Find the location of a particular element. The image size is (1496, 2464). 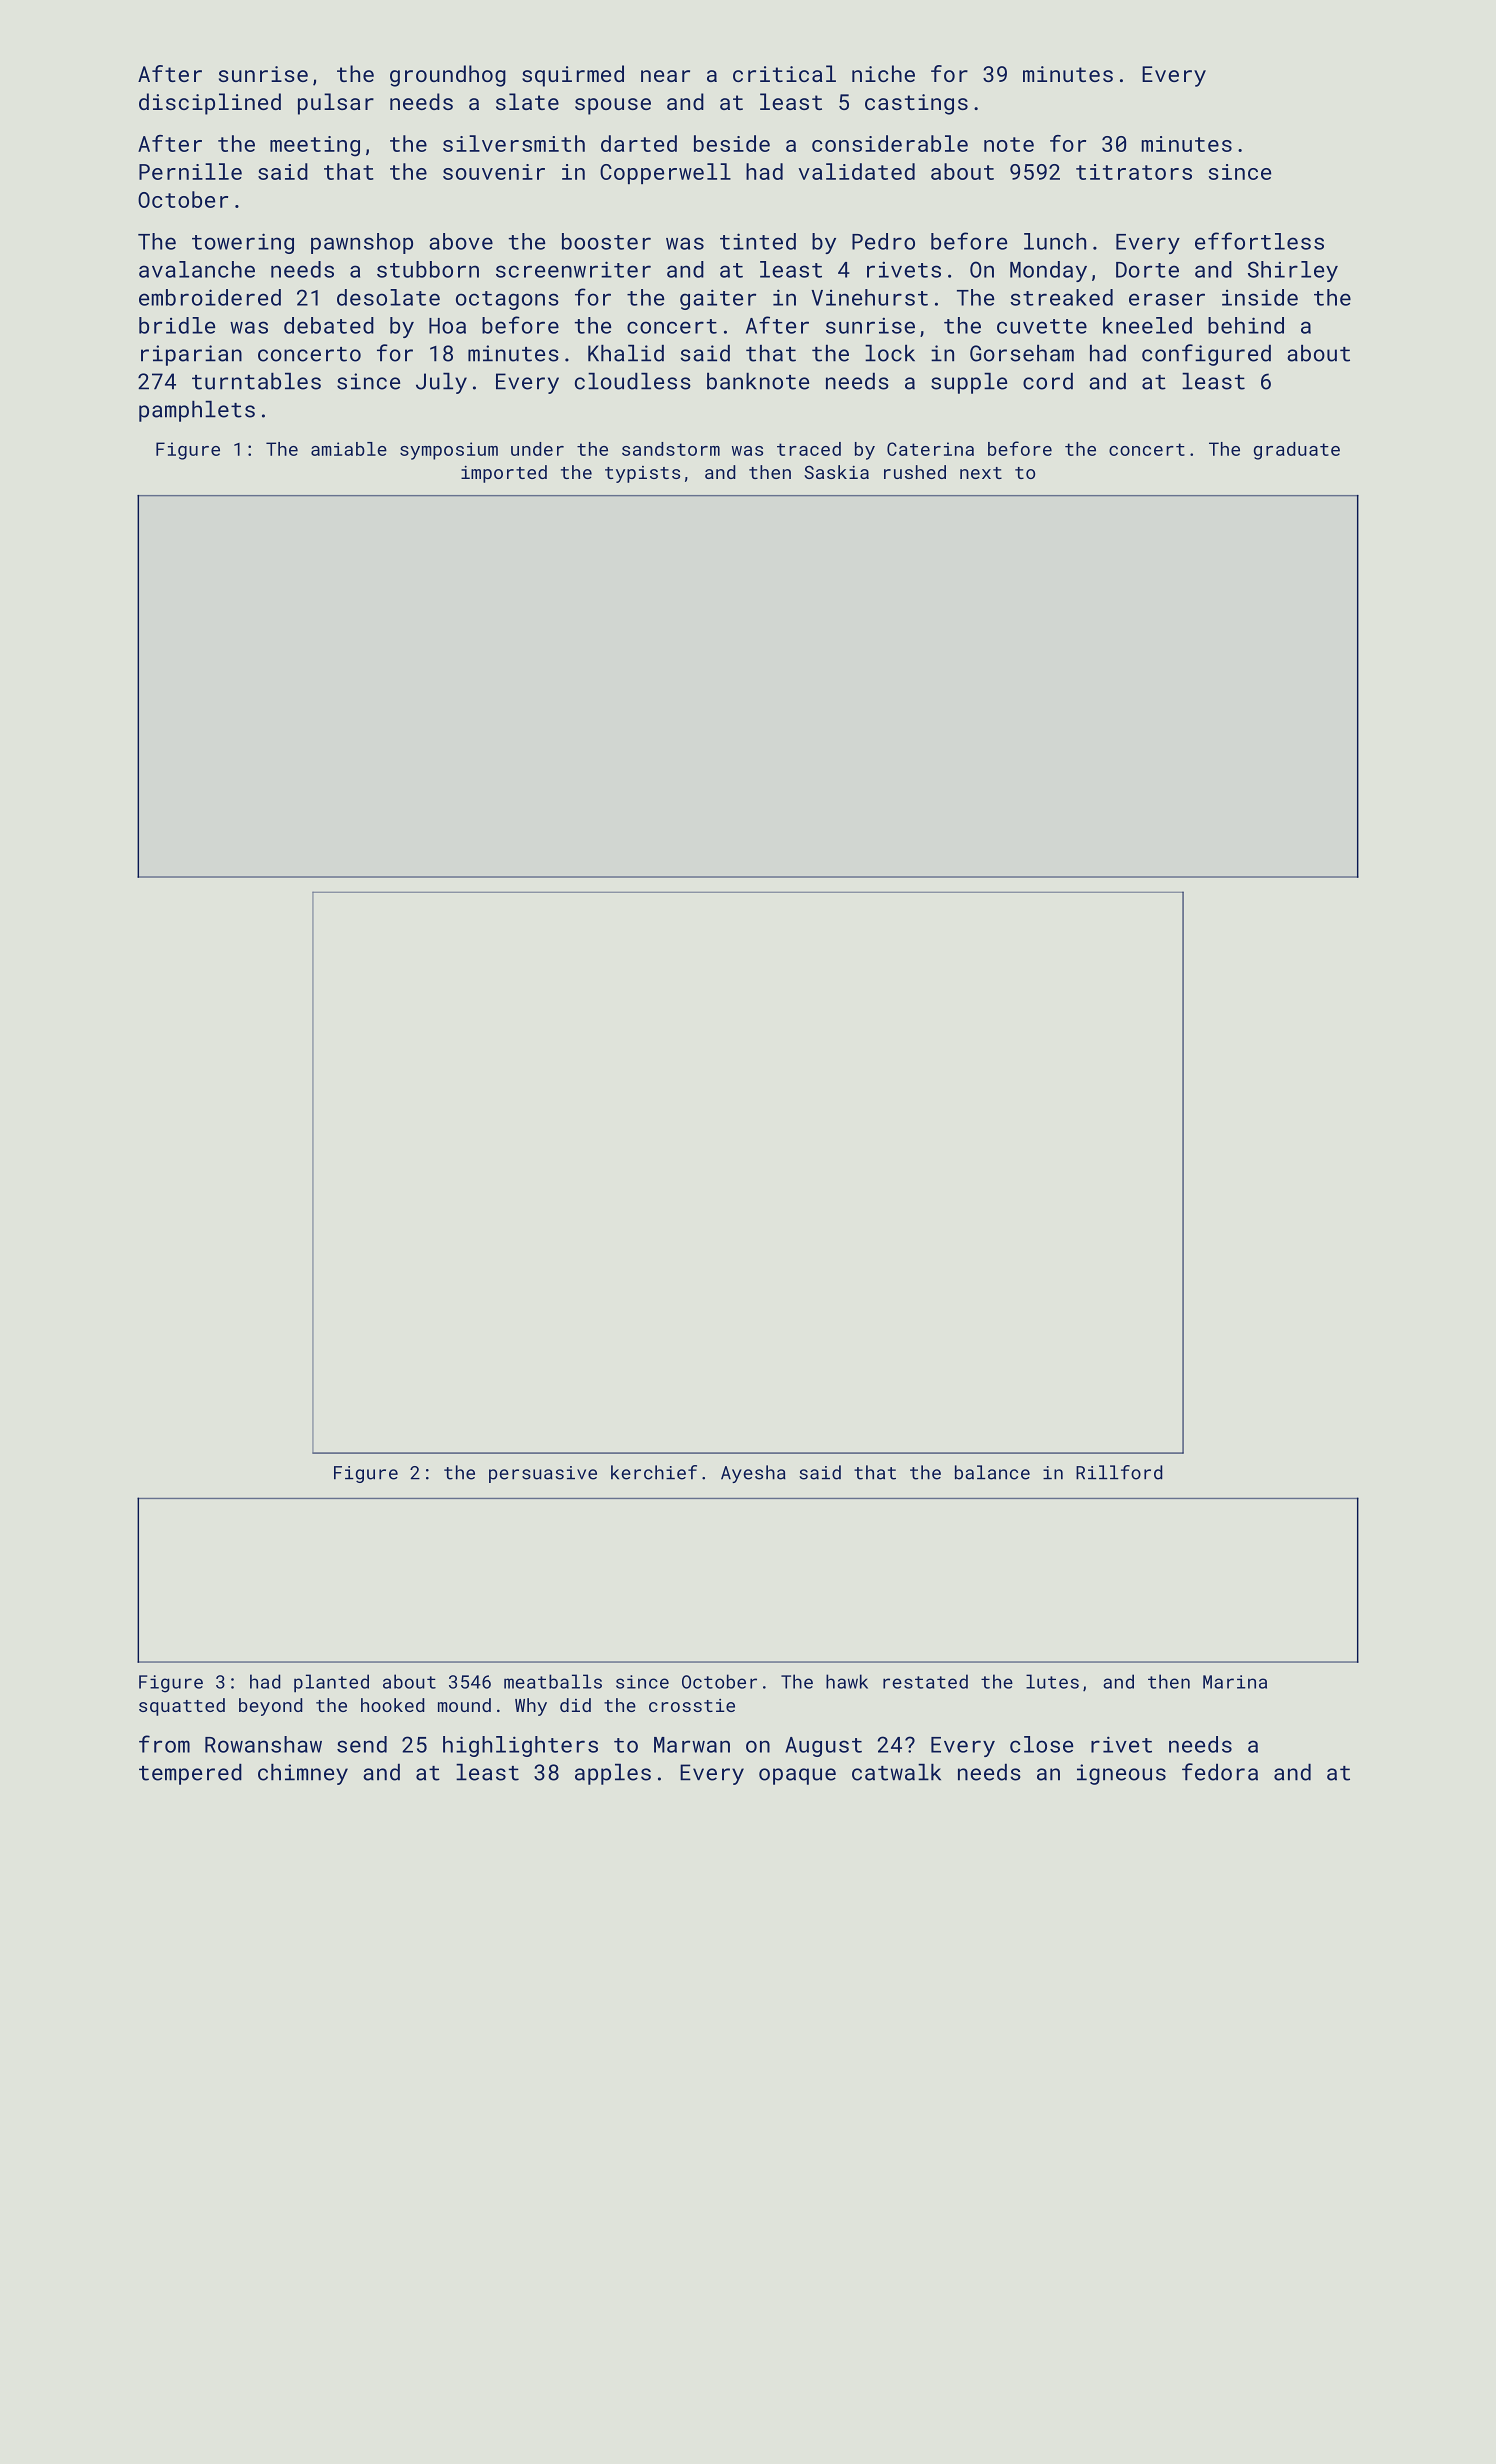

graduate is located at coordinates (1297, 451).
